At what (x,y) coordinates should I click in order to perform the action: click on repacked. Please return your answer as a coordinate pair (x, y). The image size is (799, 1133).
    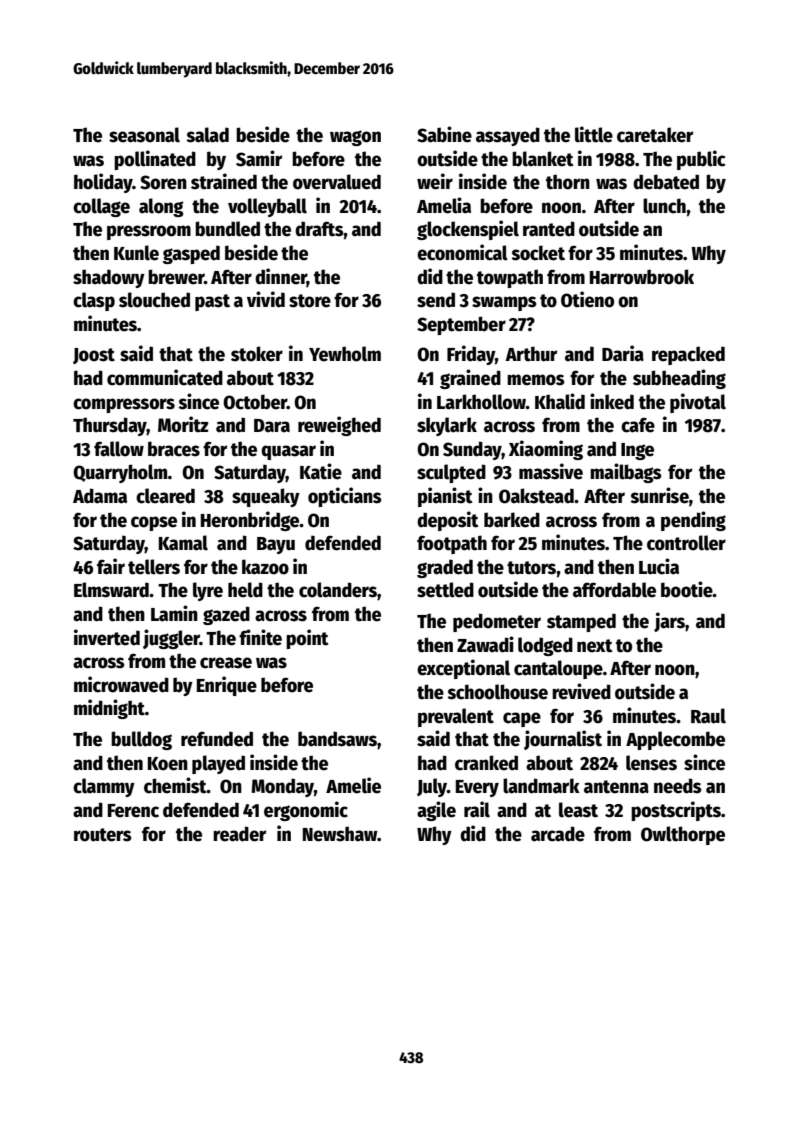
    Looking at the image, I should click on (688, 355).
